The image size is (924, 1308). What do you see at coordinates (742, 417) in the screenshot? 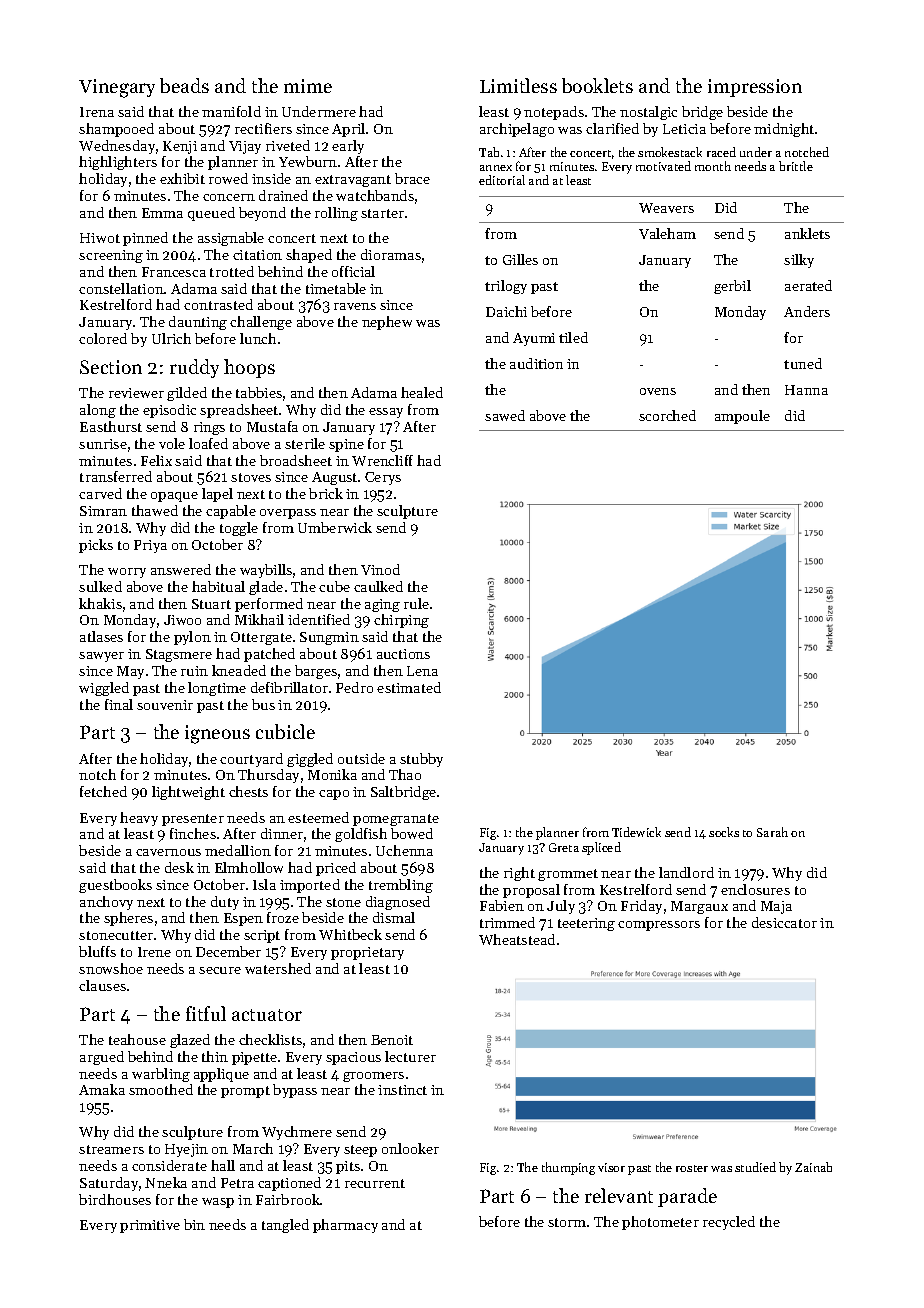
I see `ampoule` at bounding box center [742, 417].
